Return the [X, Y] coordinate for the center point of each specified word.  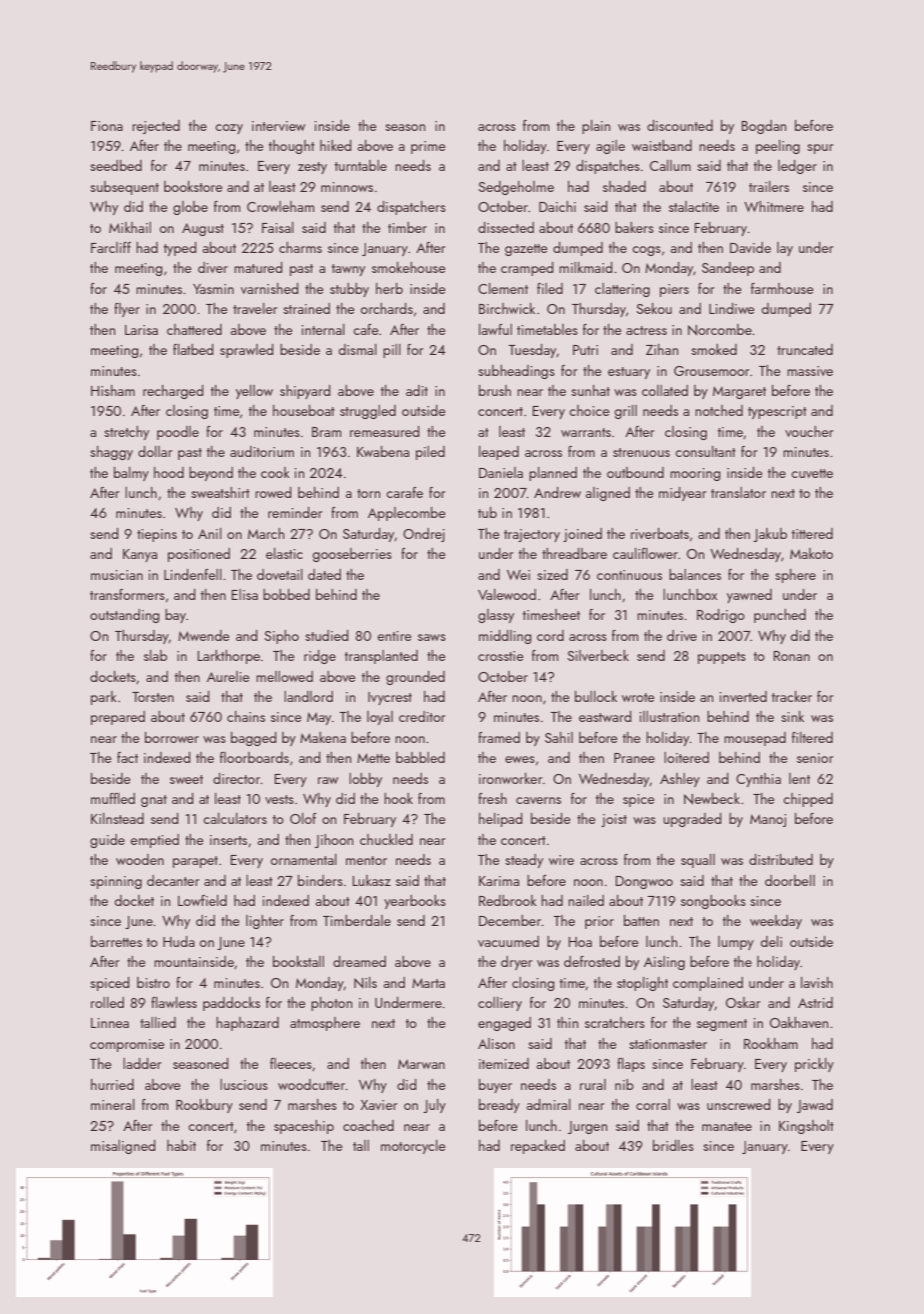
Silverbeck [598, 655]
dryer [517, 963]
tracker [792, 696]
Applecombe [407, 514]
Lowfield [202, 900]
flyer [127, 310]
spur [820, 149]
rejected [156, 127]
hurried [112, 1084]
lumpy [736, 943]
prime [428, 147]
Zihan [662, 349]
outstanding [125, 616]
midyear [683, 494]
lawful [495, 329]
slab [155, 655]
